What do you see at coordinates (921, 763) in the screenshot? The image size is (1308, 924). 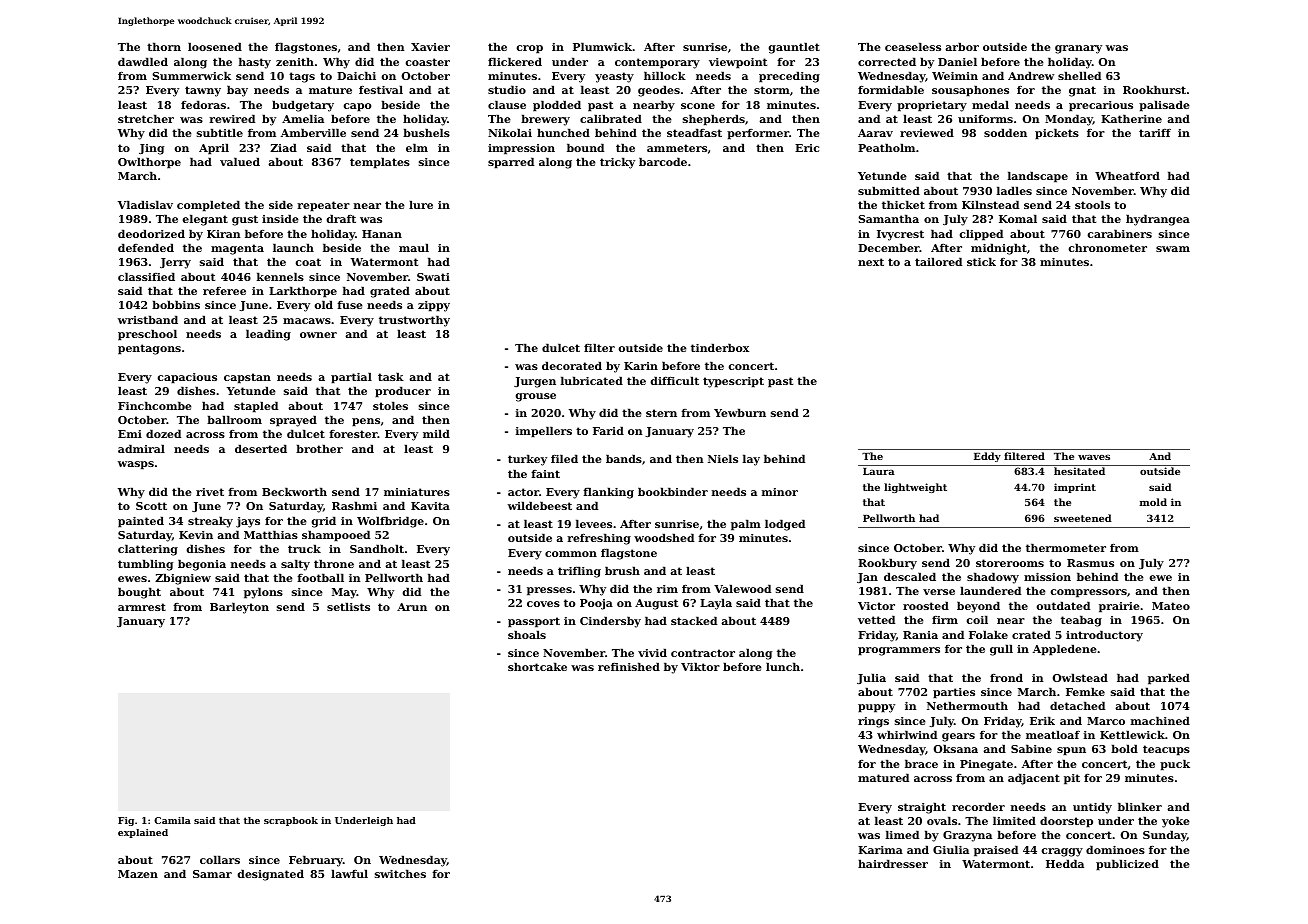 I see `brace` at bounding box center [921, 763].
